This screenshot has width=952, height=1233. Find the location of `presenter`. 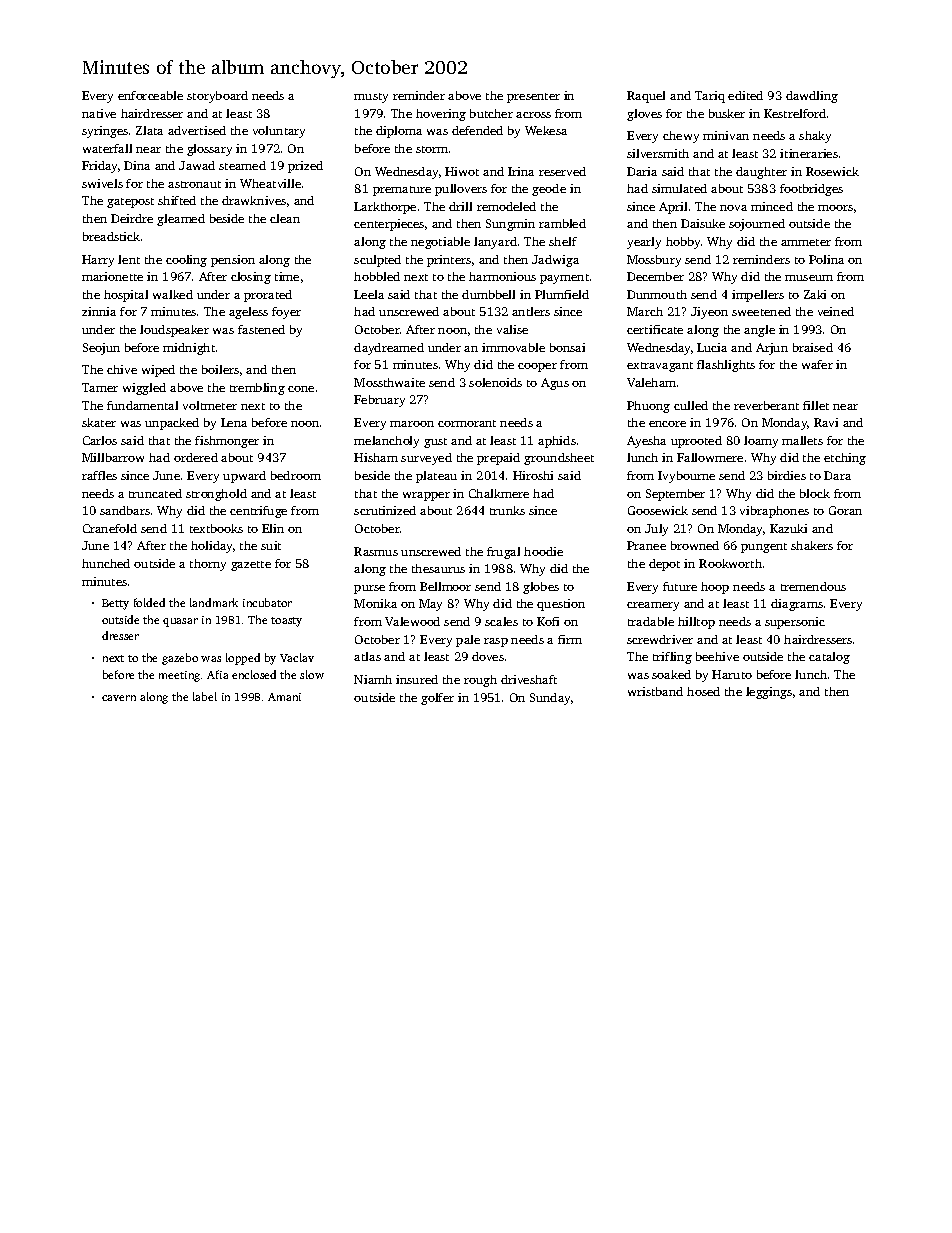

presenter is located at coordinates (533, 98).
